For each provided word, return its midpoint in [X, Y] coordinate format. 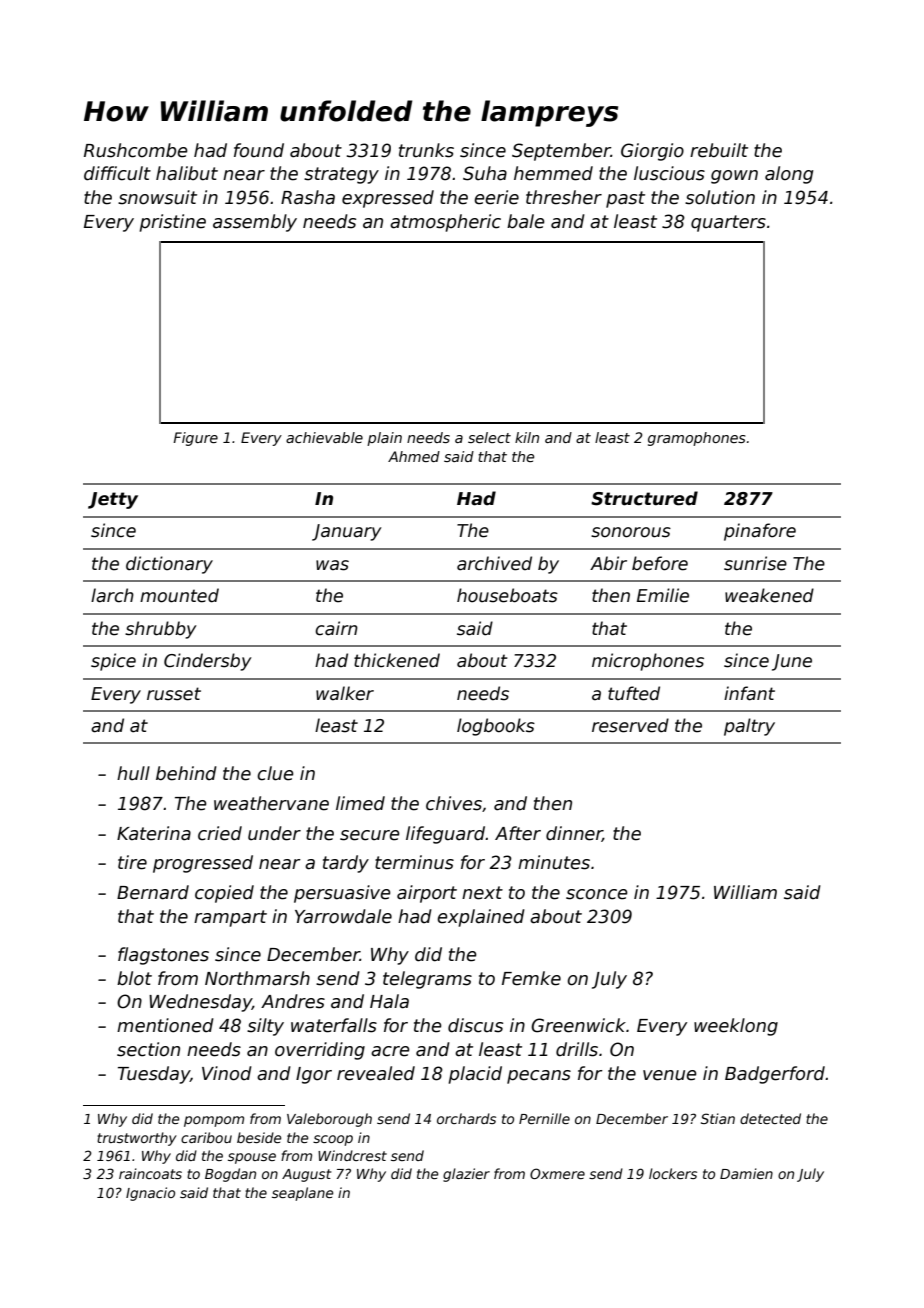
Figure [195, 439]
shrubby [161, 630]
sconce [597, 894]
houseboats [507, 595]
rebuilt [719, 150]
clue [275, 773]
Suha [485, 173]
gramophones [697, 439]
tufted [634, 693]
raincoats [150, 1173]
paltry [749, 727]
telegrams [427, 980]
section [148, 1049]
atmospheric [445, 223]
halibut [187, 173]
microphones [648, 662]
